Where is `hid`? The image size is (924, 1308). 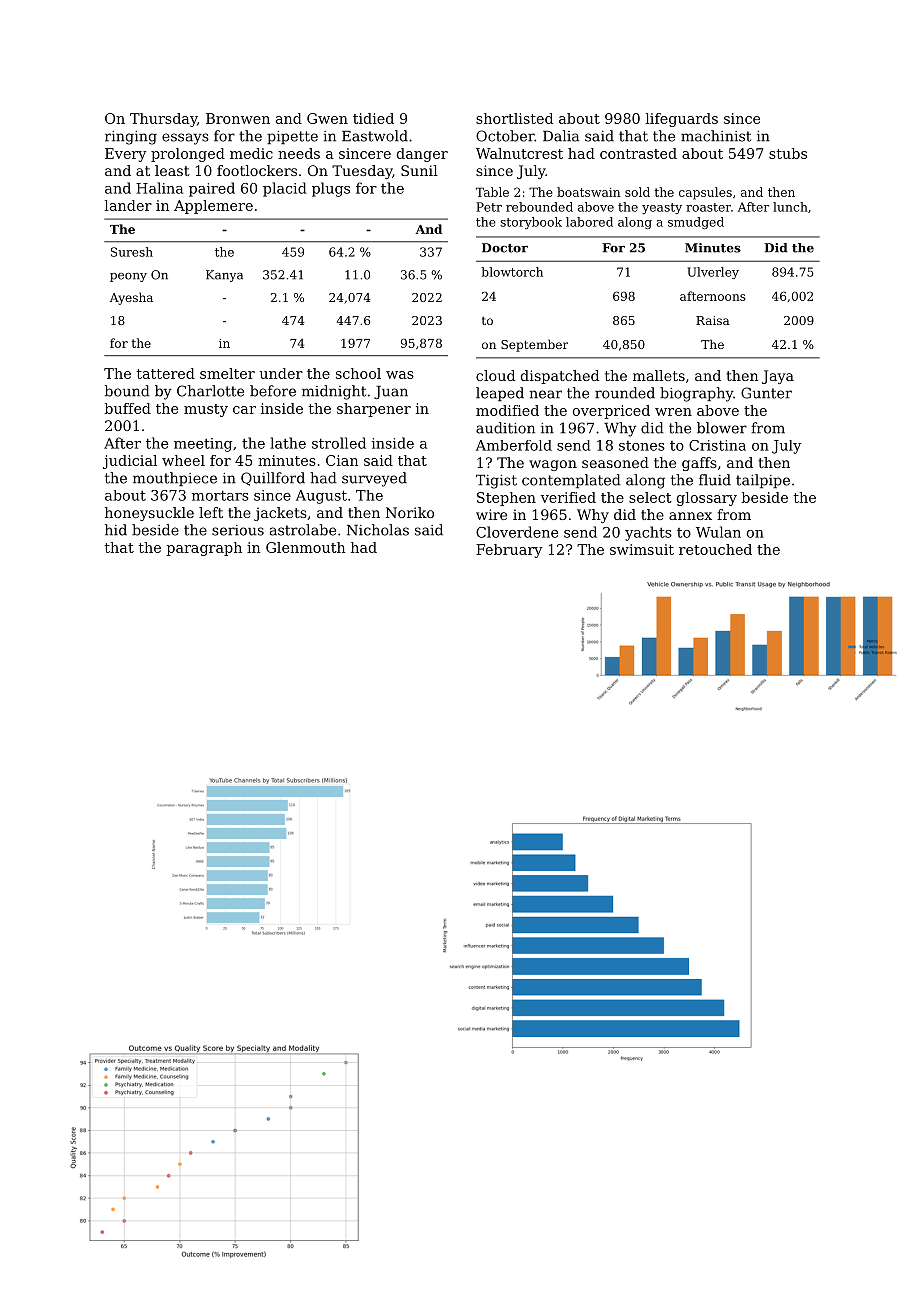
hid is located at coordinates (116, 530).
